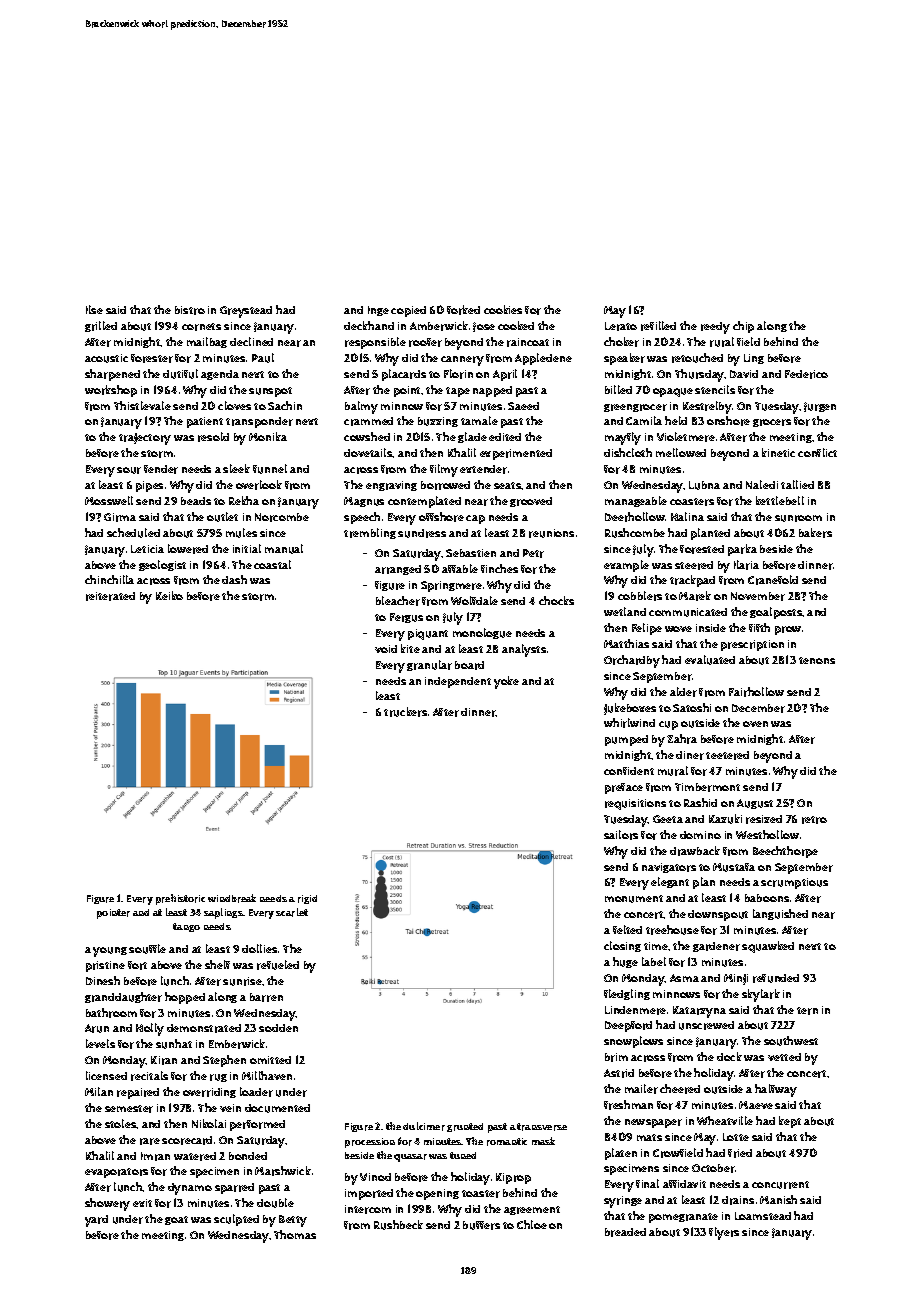 The height and width of the document is (1308, 924). Describe the element at coordinates (190, 1189) in the document. I see `dynamo` at that location.
